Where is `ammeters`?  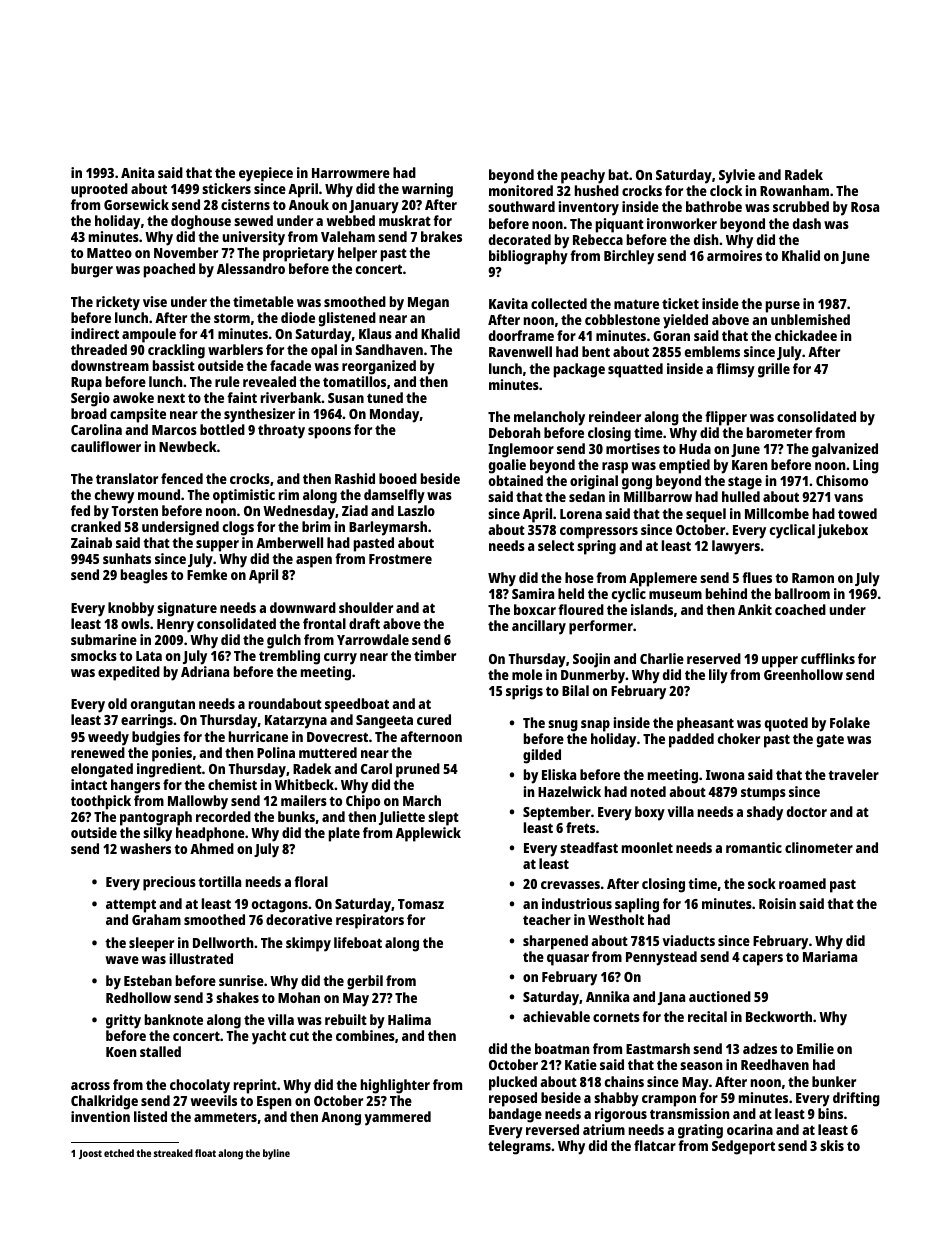 ammeters is located at coordinates (225, 1117).
